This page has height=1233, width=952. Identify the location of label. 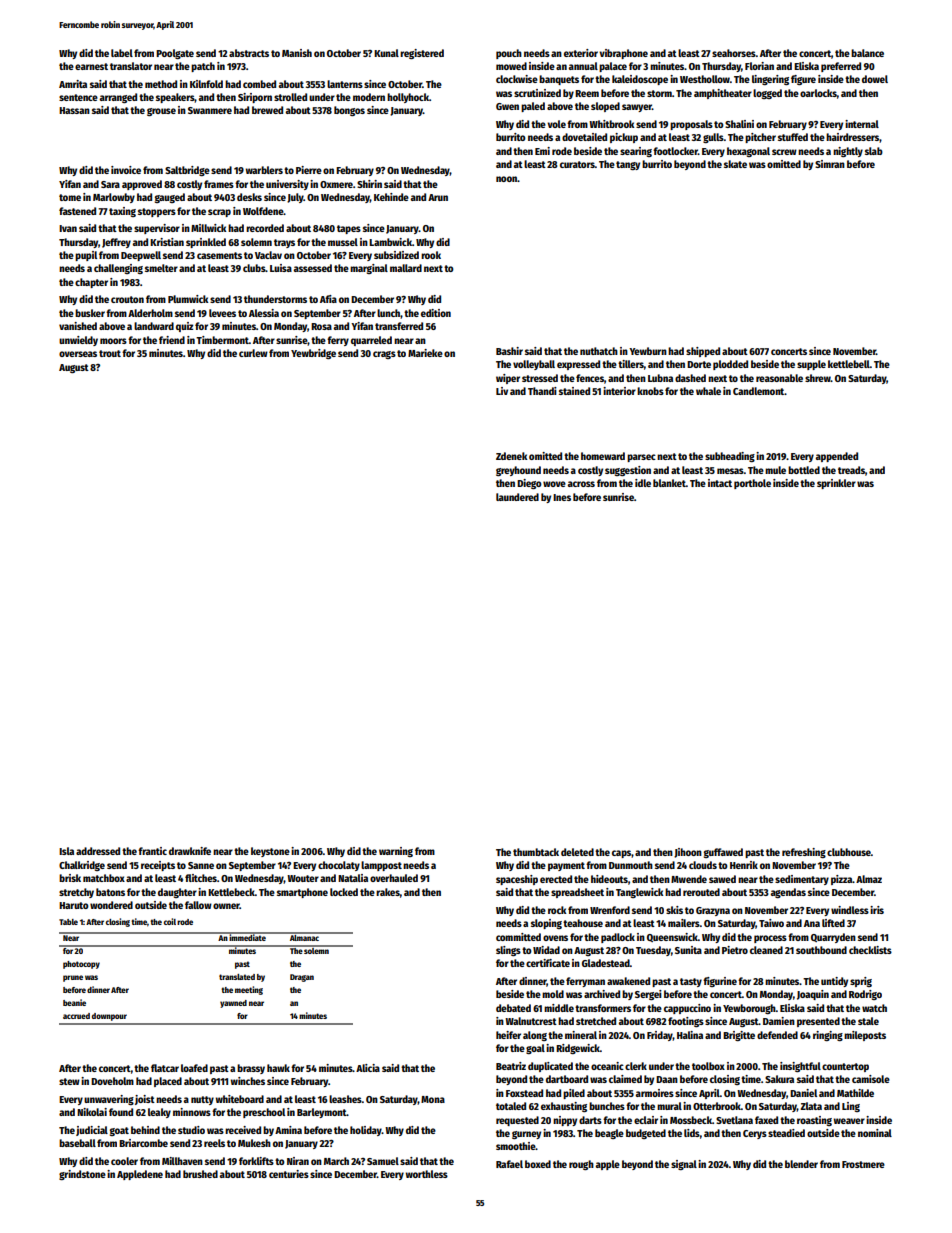
(122, 53).
